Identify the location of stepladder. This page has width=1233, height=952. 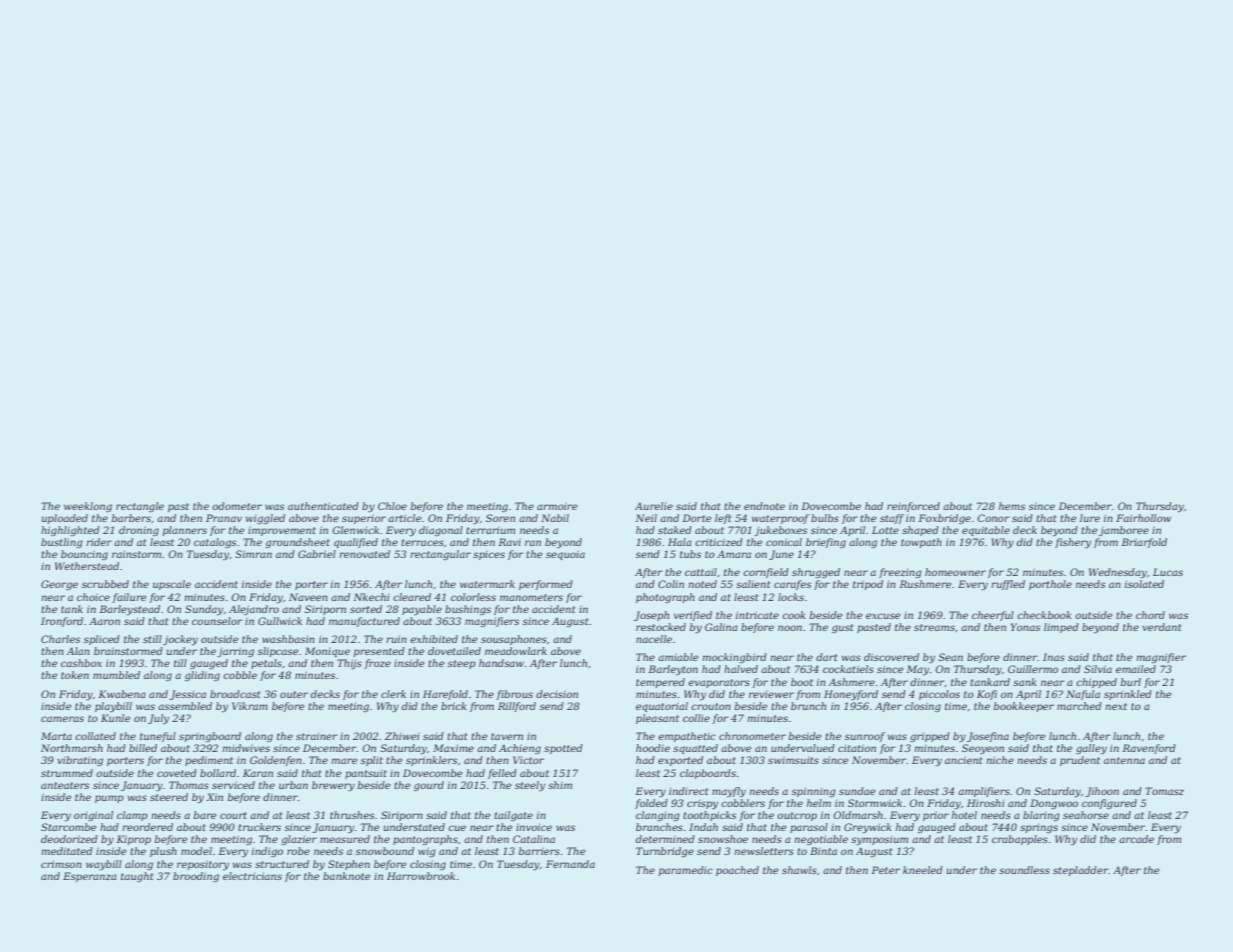
(1081, 871).
